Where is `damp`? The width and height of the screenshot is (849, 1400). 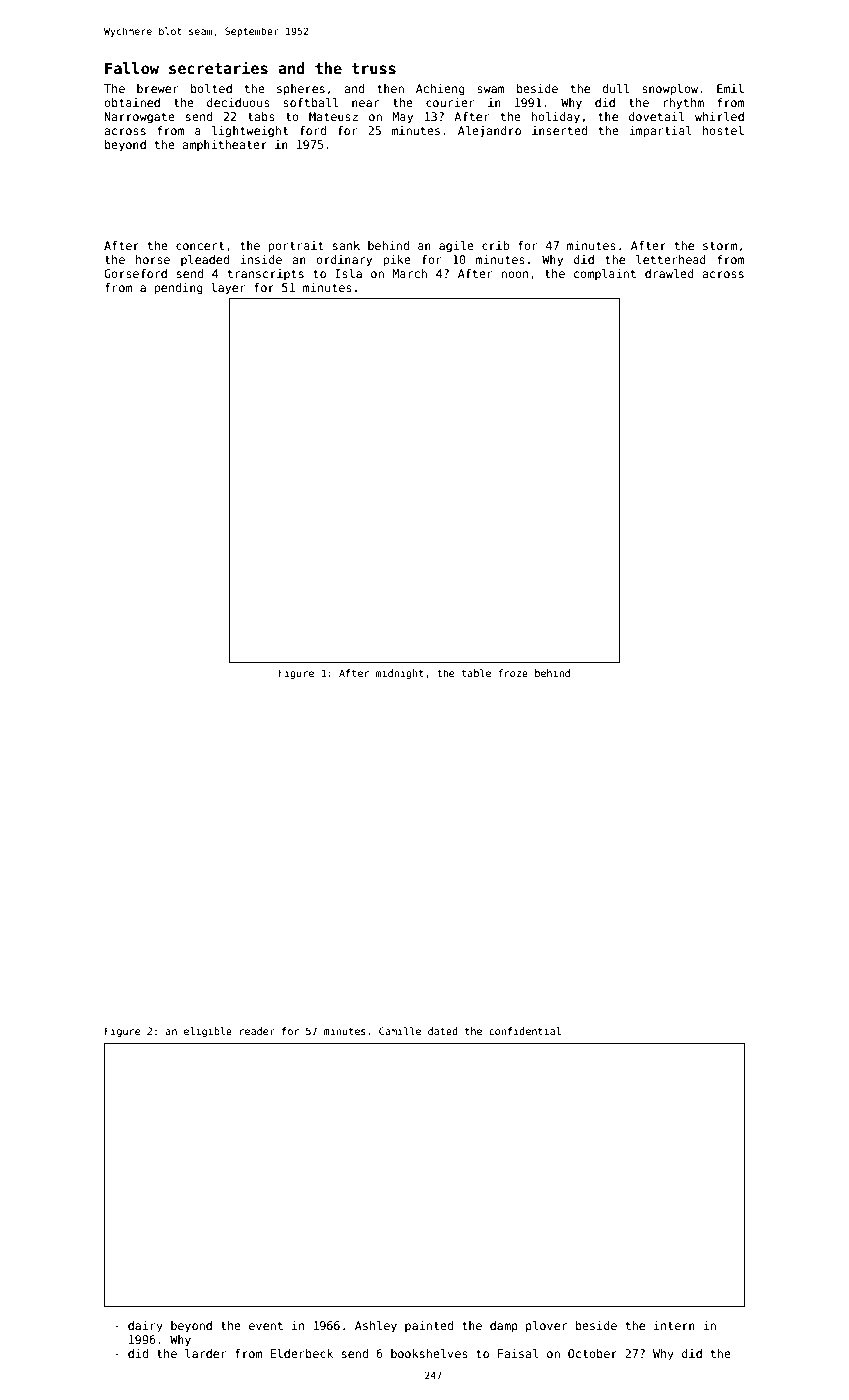 damp is located at coordinates (504, 1327).
